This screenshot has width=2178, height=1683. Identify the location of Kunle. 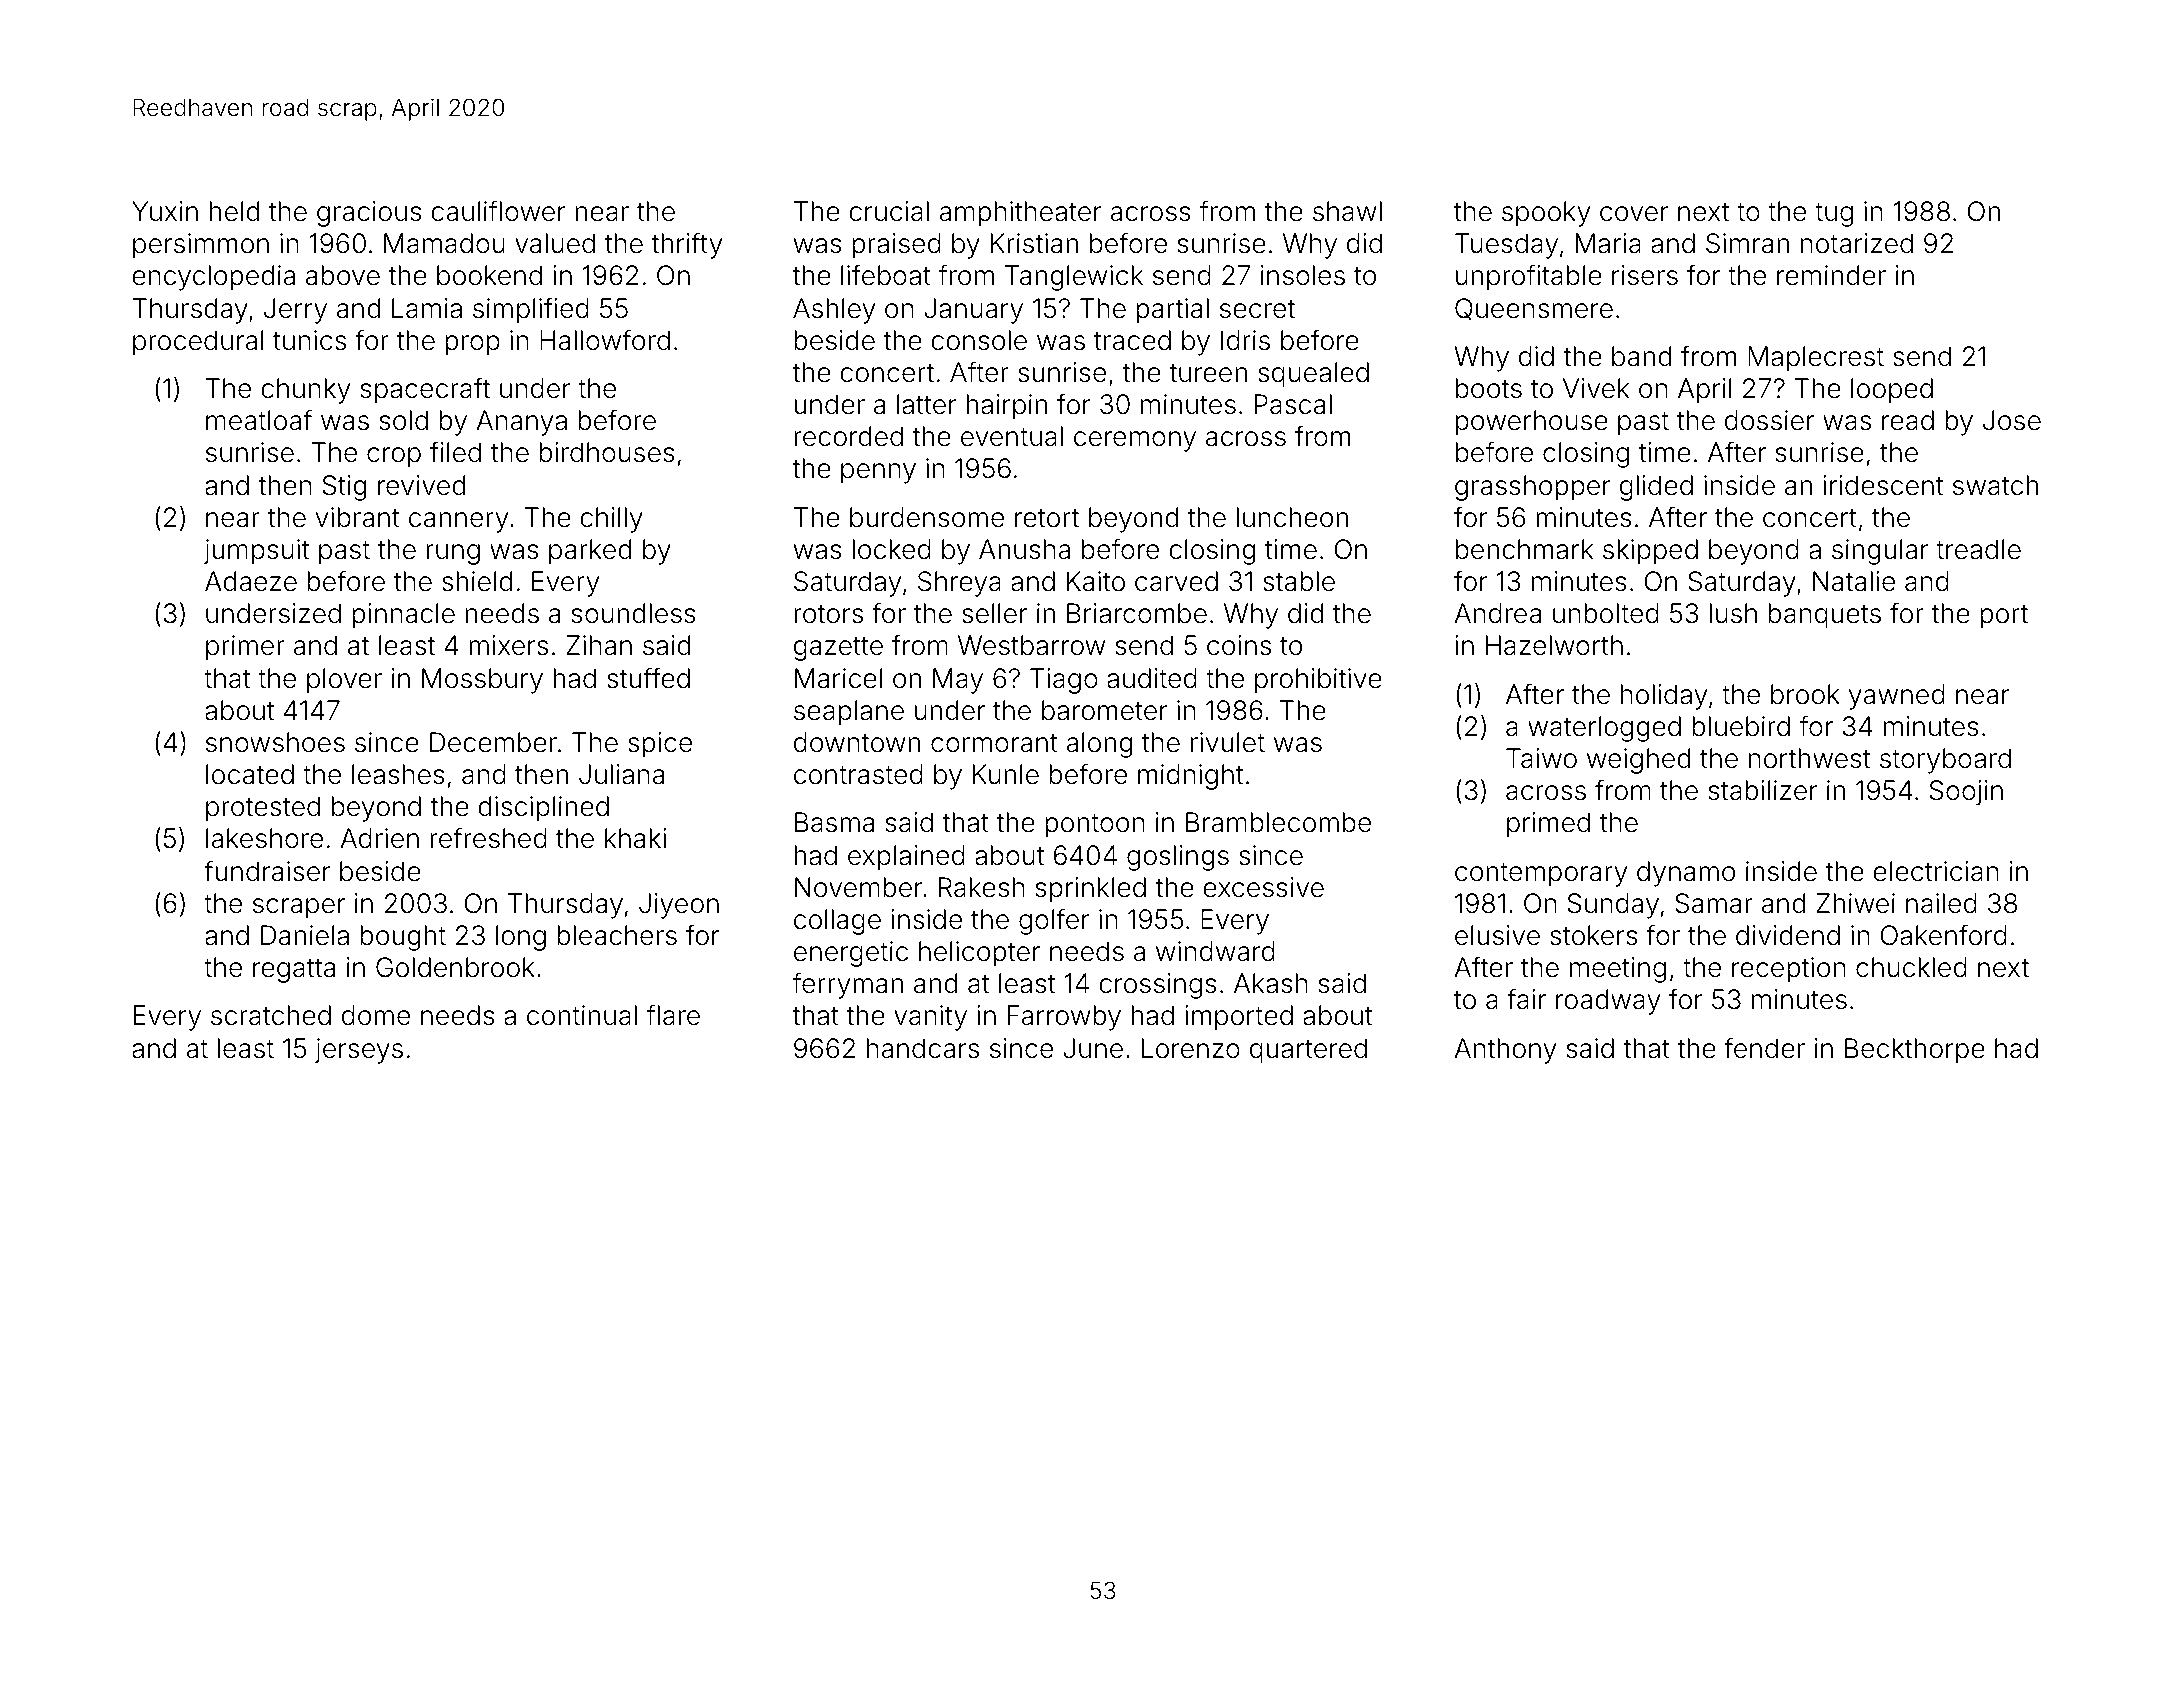
(1006, 774).
